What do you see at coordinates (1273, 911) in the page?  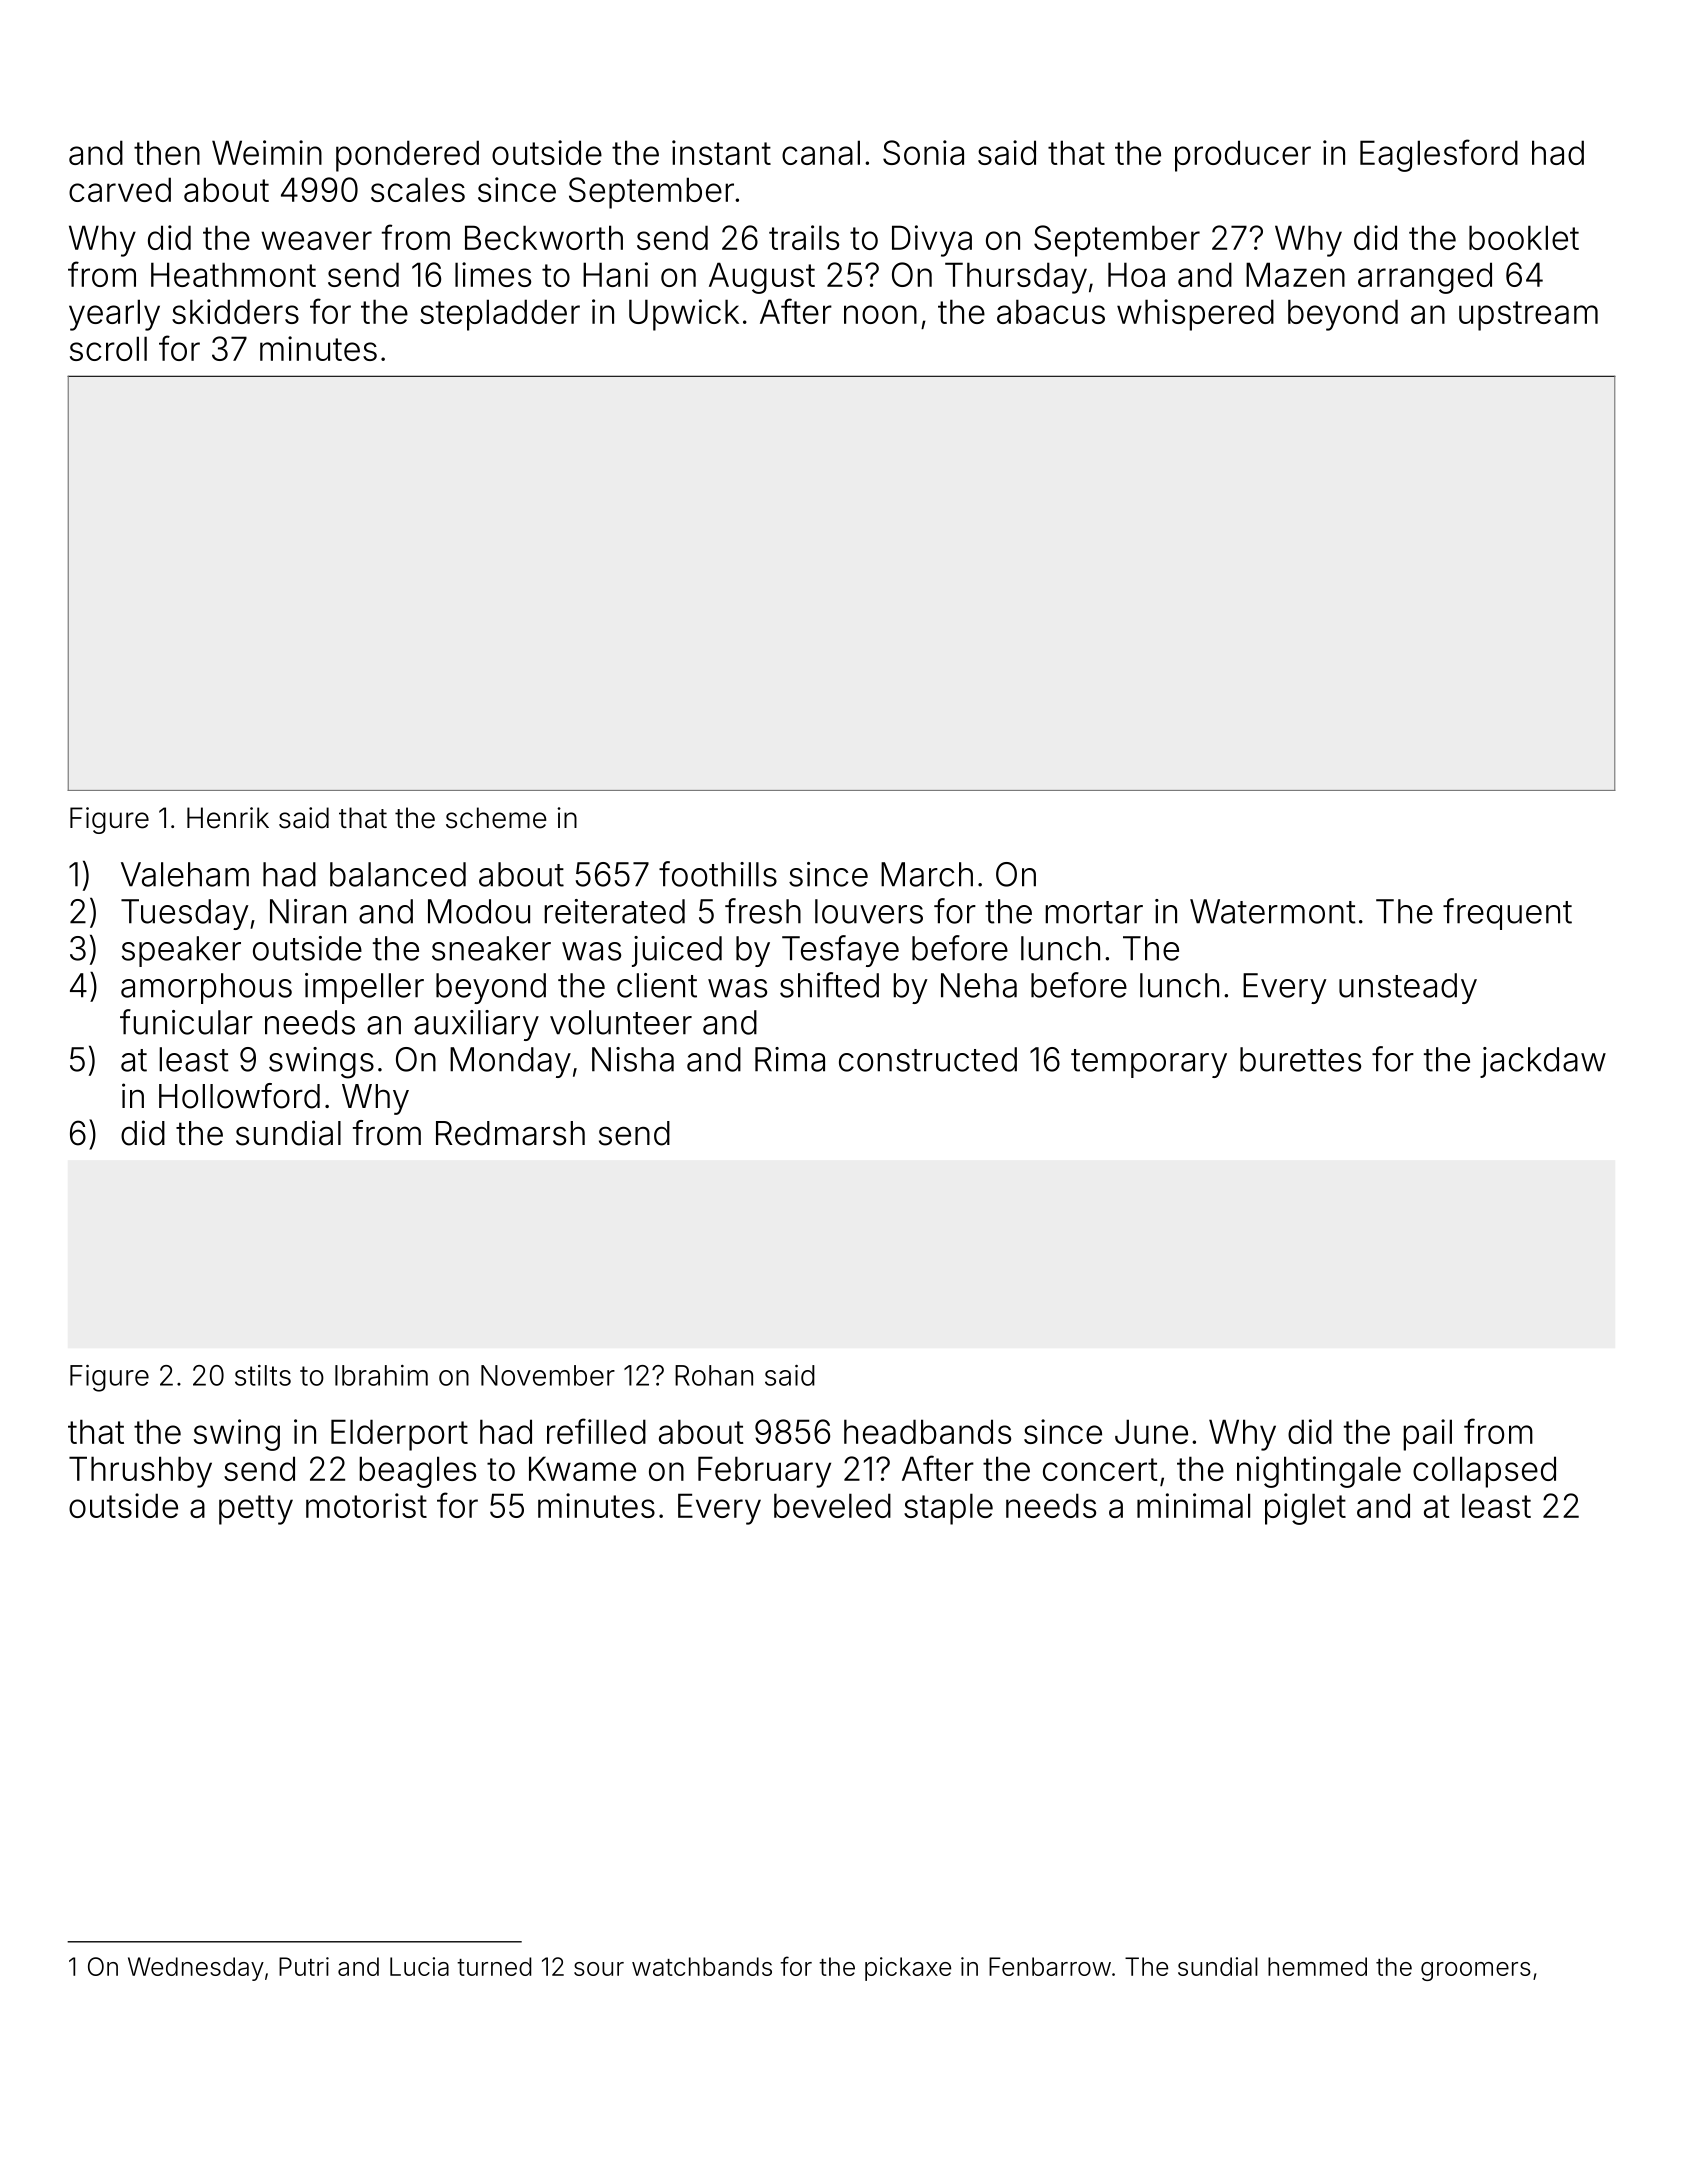 I see `Watermont` at bounding box center [1273, 911].
